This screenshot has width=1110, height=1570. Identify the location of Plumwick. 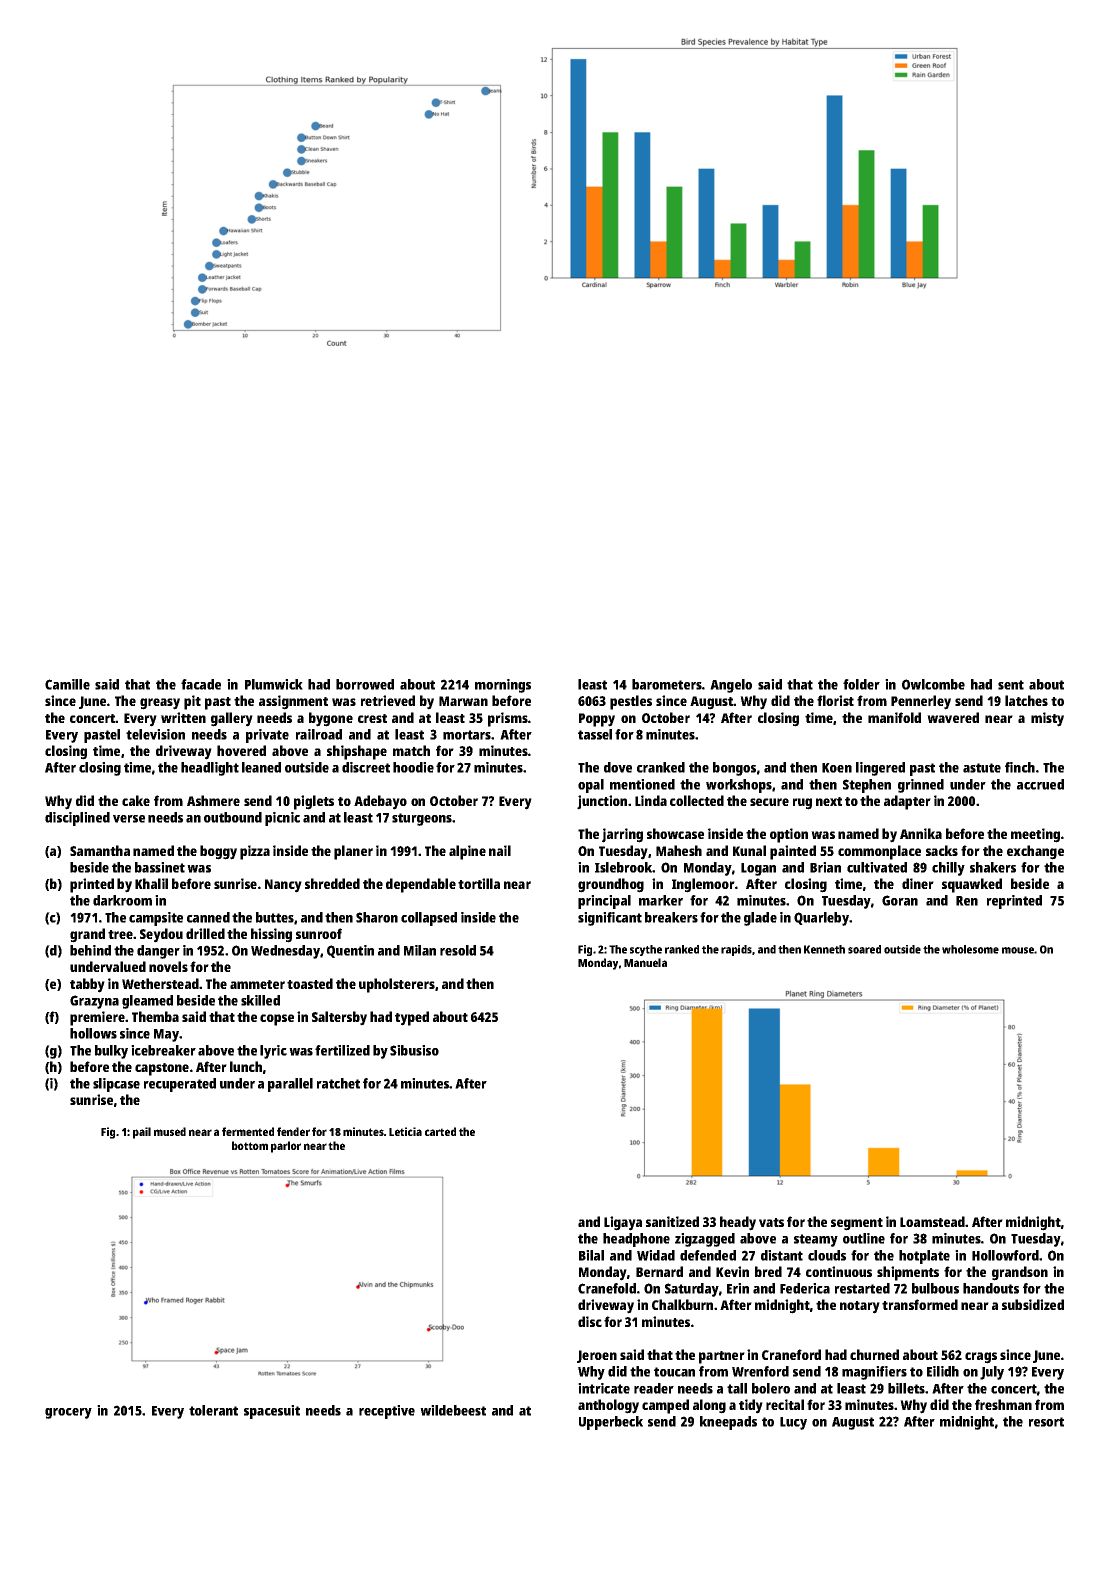
(274, 684).
